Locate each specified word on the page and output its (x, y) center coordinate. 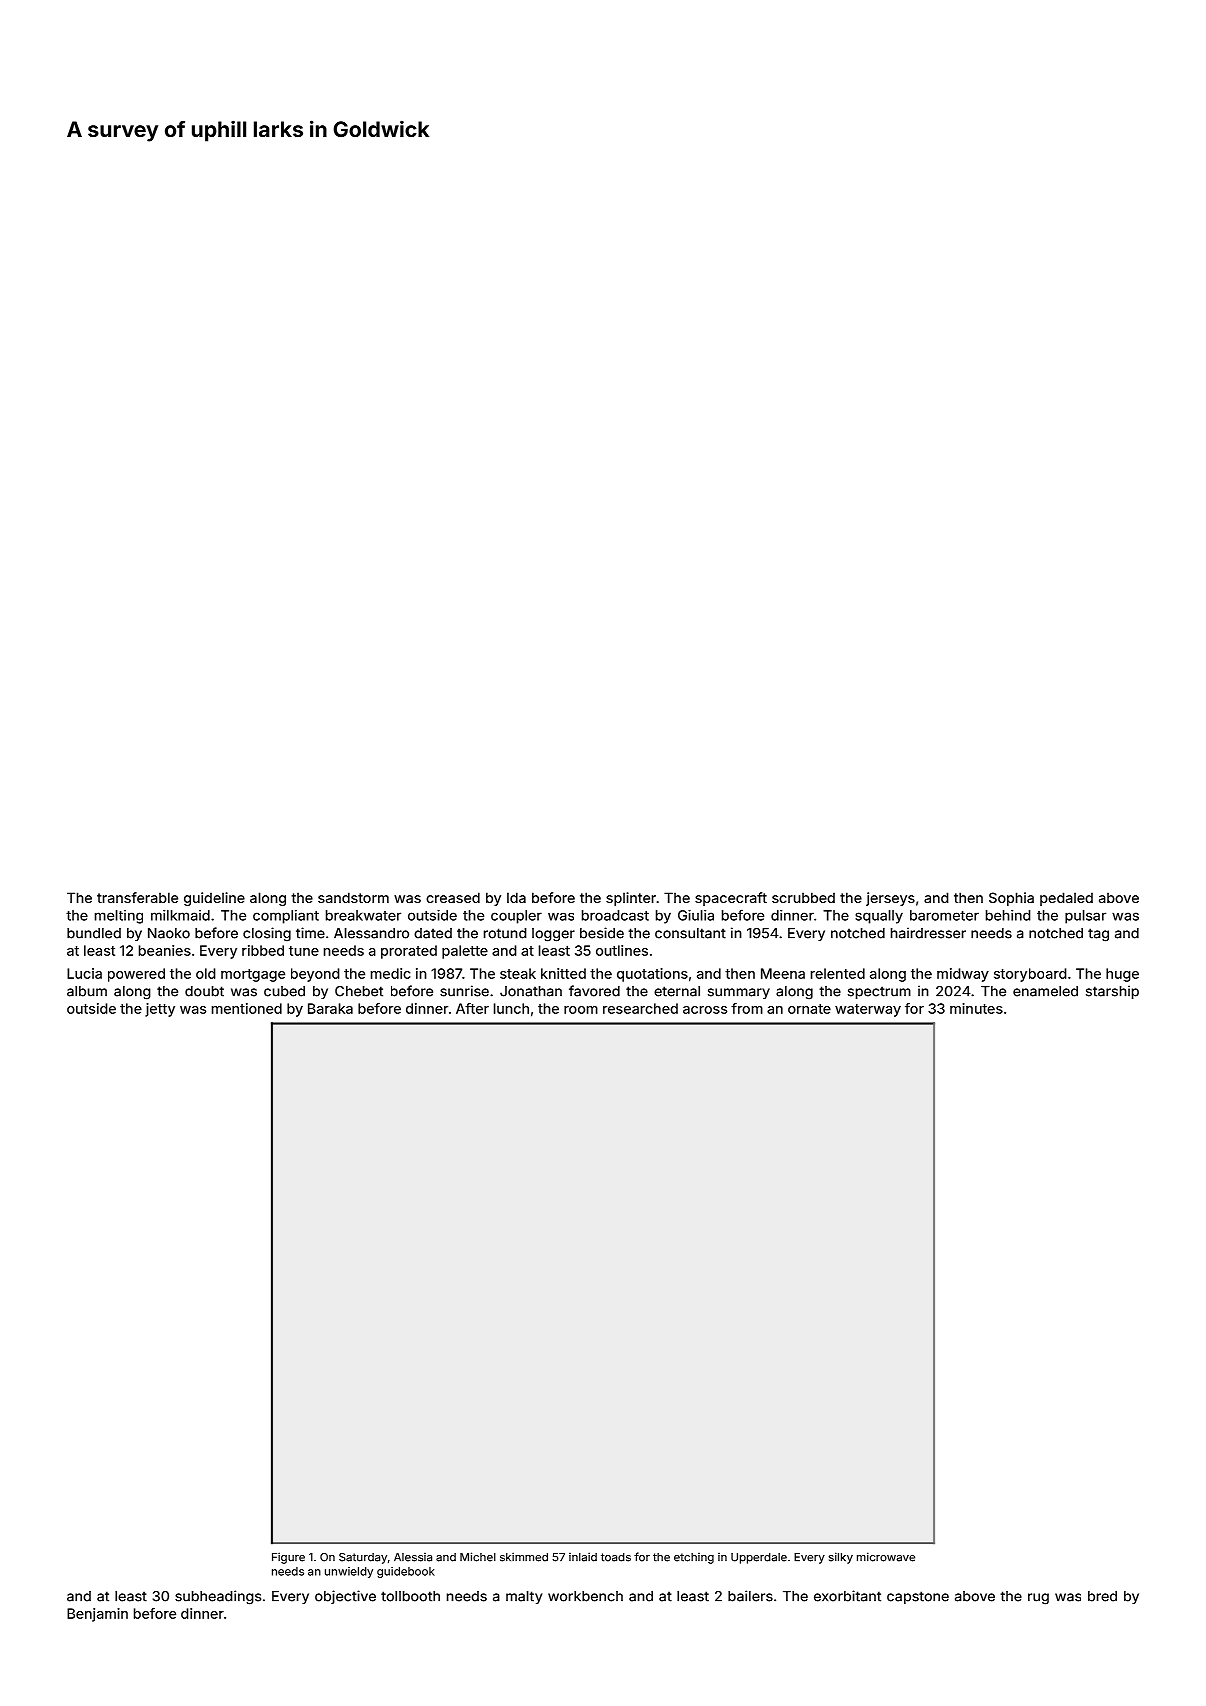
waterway (868, 1010)
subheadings (218, 1597)
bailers (750, 1596)
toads (616, 1557)
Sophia (1011, 899)
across (705, 1010)
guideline (214, 899)
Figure (288, 1558)
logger (553, 935)
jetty (160, 1010)
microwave (886, 1557)
